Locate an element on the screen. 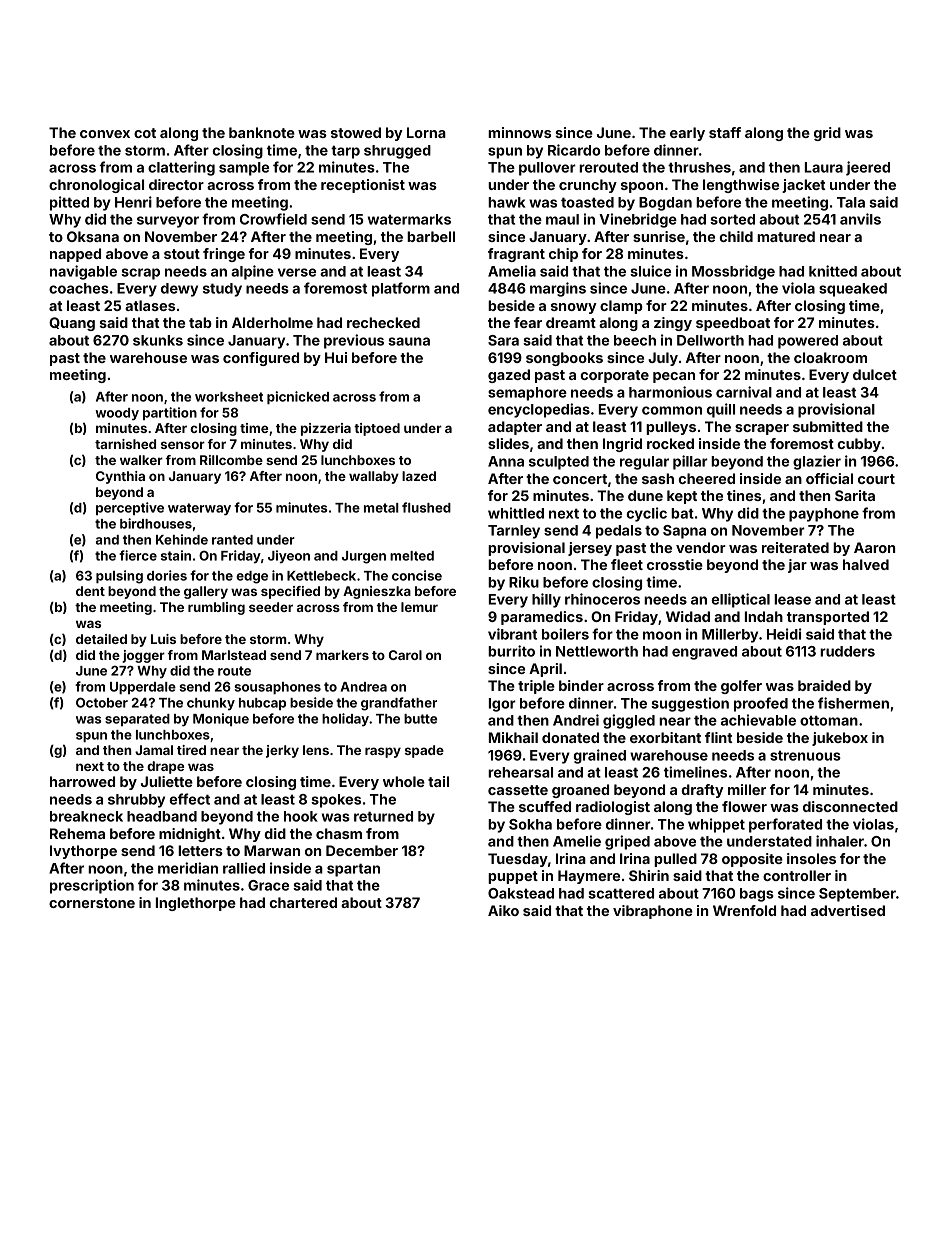 The width and height of the screenshot is (952, 1233). clattering is located at coordinates (181, 168).
